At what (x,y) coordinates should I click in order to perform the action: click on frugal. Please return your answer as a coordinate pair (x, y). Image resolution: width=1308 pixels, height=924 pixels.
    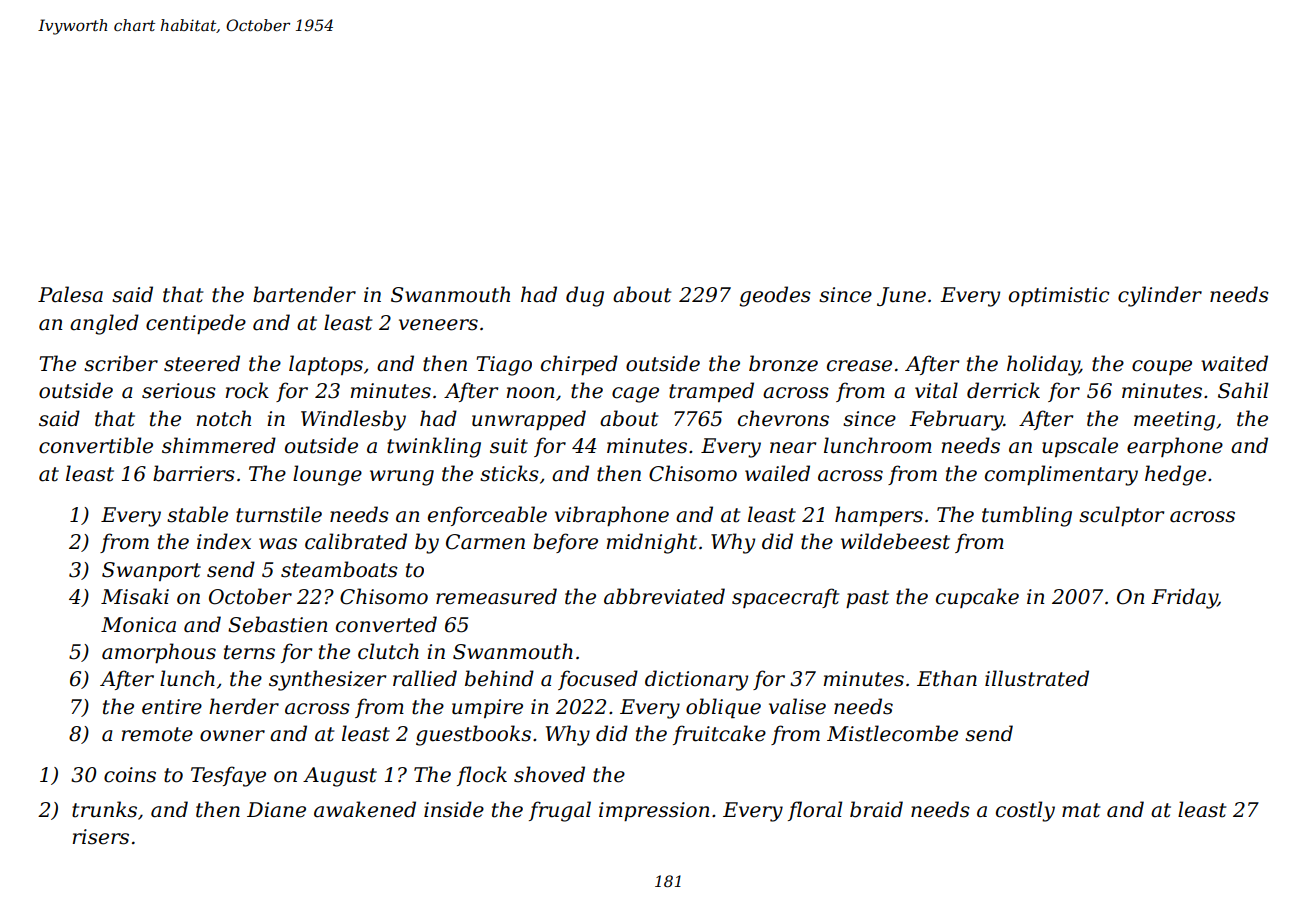
    Looking at the image, I should click on (560, 811).
